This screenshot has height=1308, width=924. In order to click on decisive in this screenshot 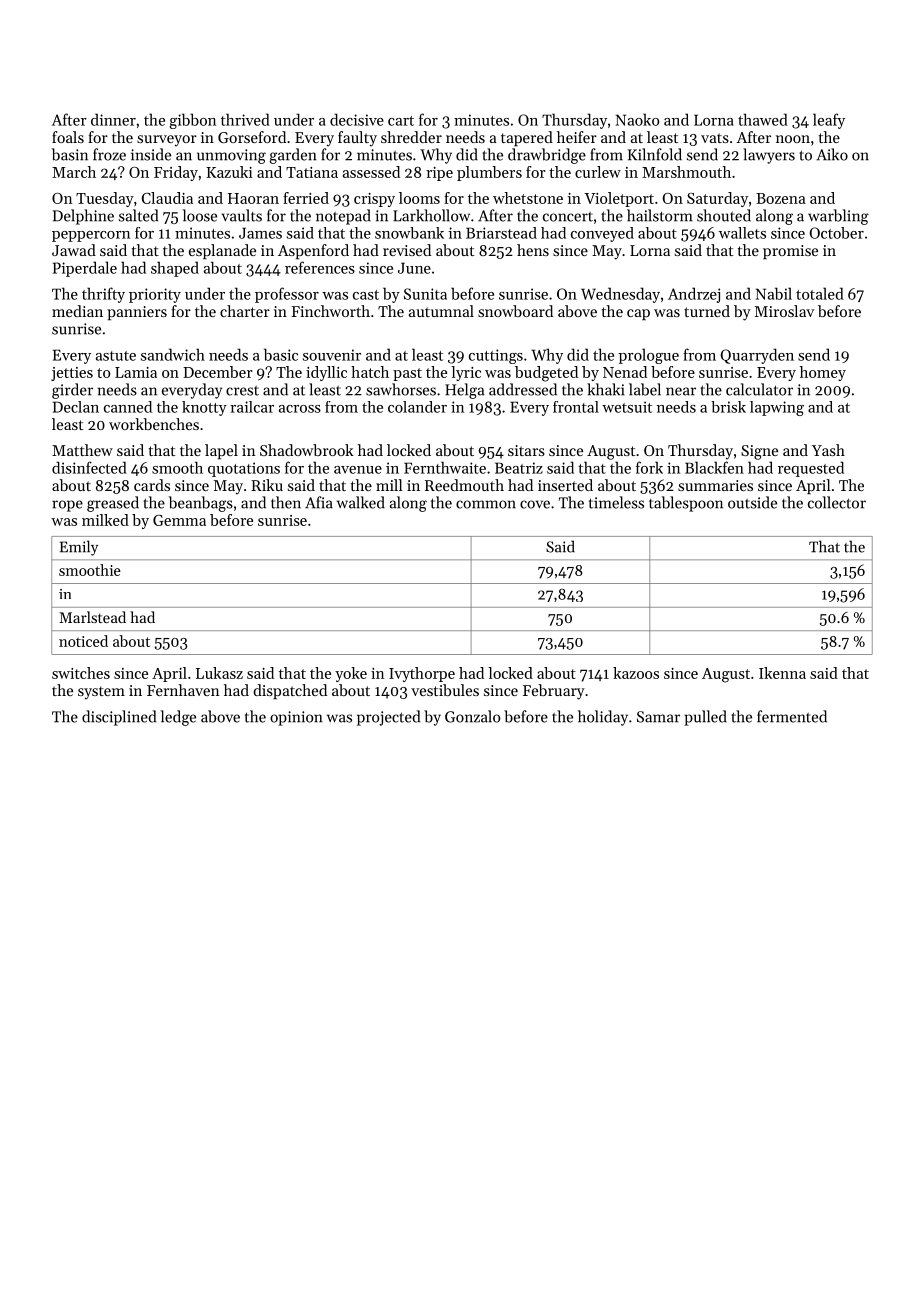, I will do `click(357, 119)`.
